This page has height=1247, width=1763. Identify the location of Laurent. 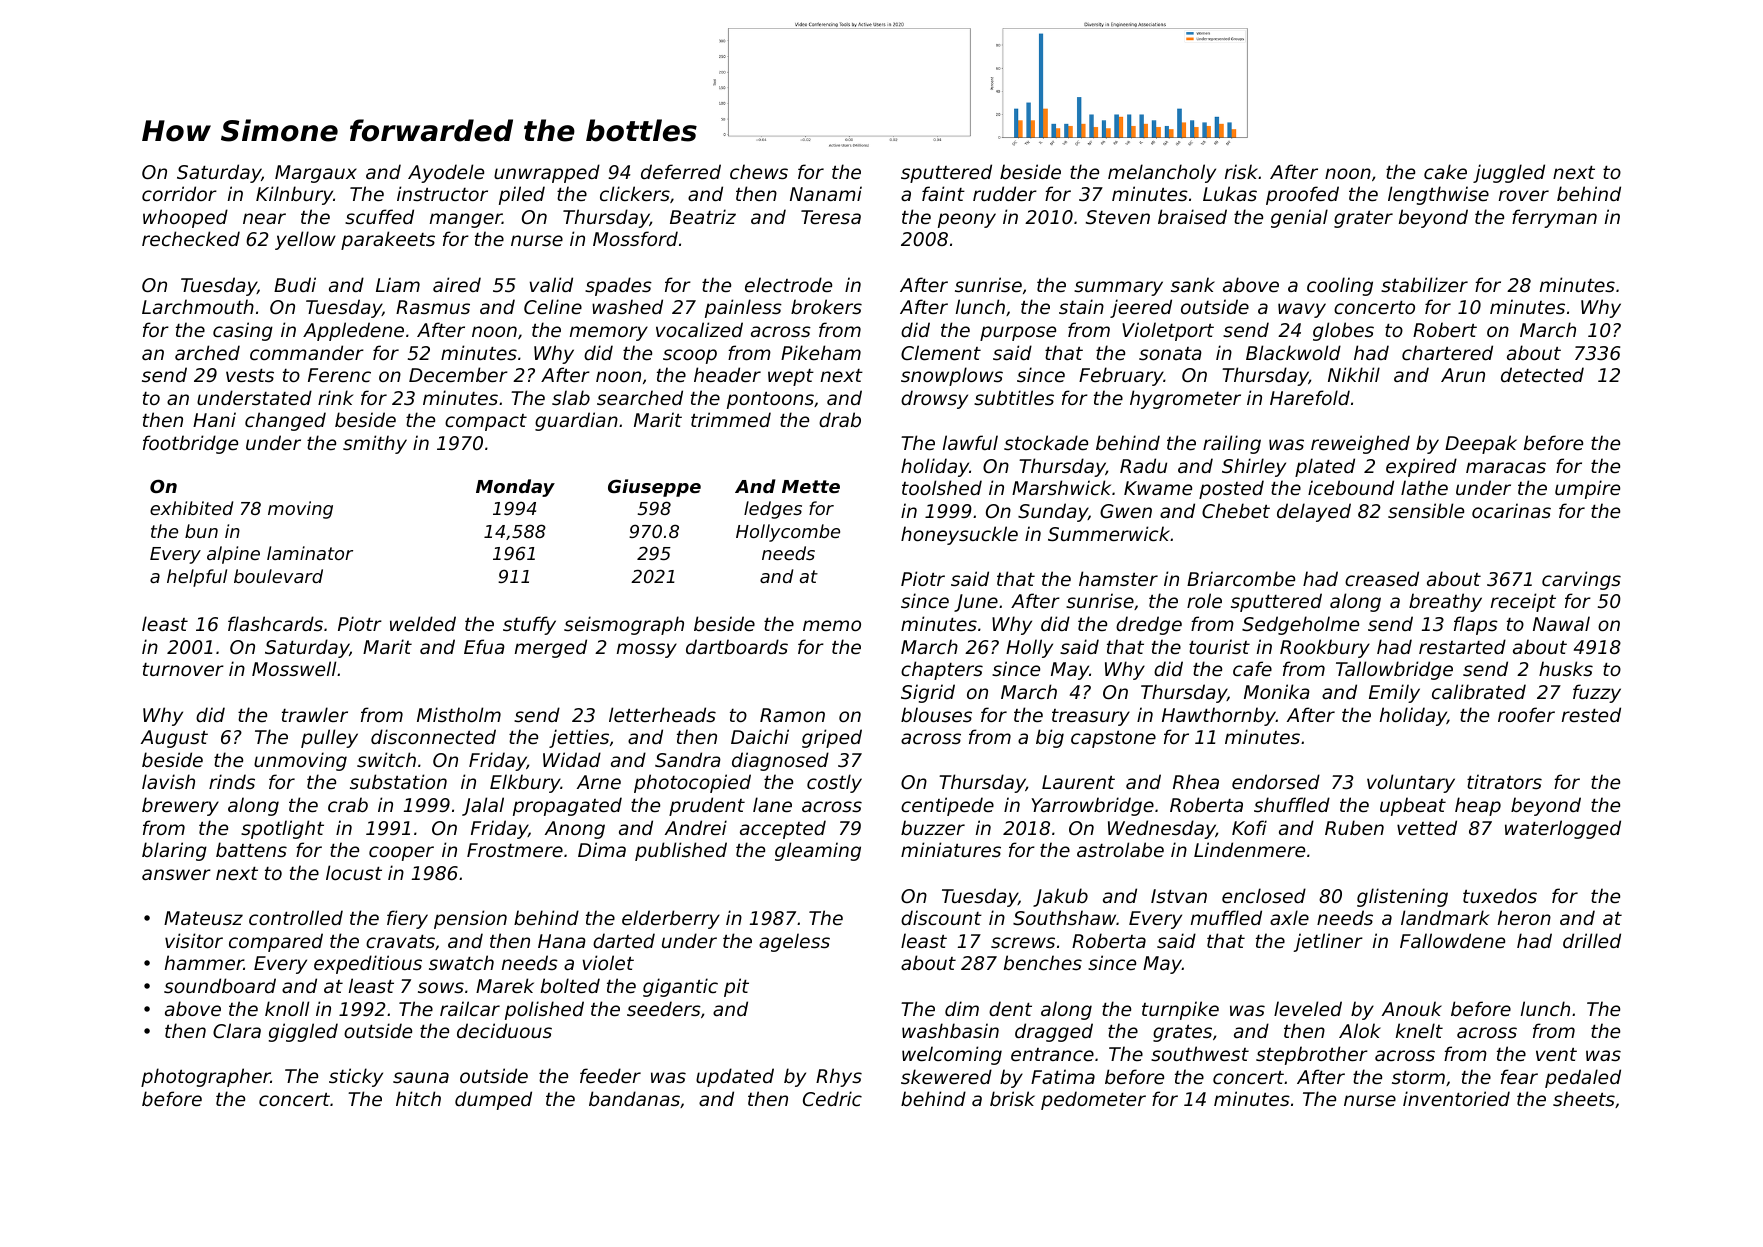
(1078, 782).
